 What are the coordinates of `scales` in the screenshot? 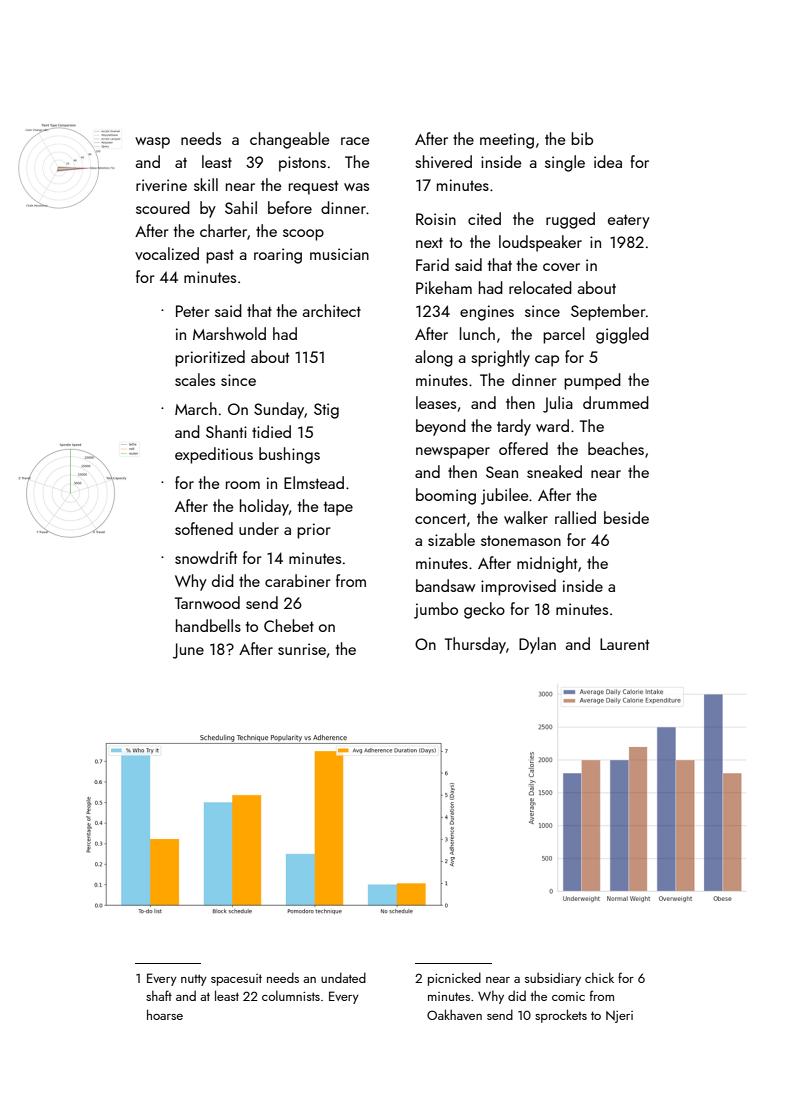 It's located at (195, 379).
